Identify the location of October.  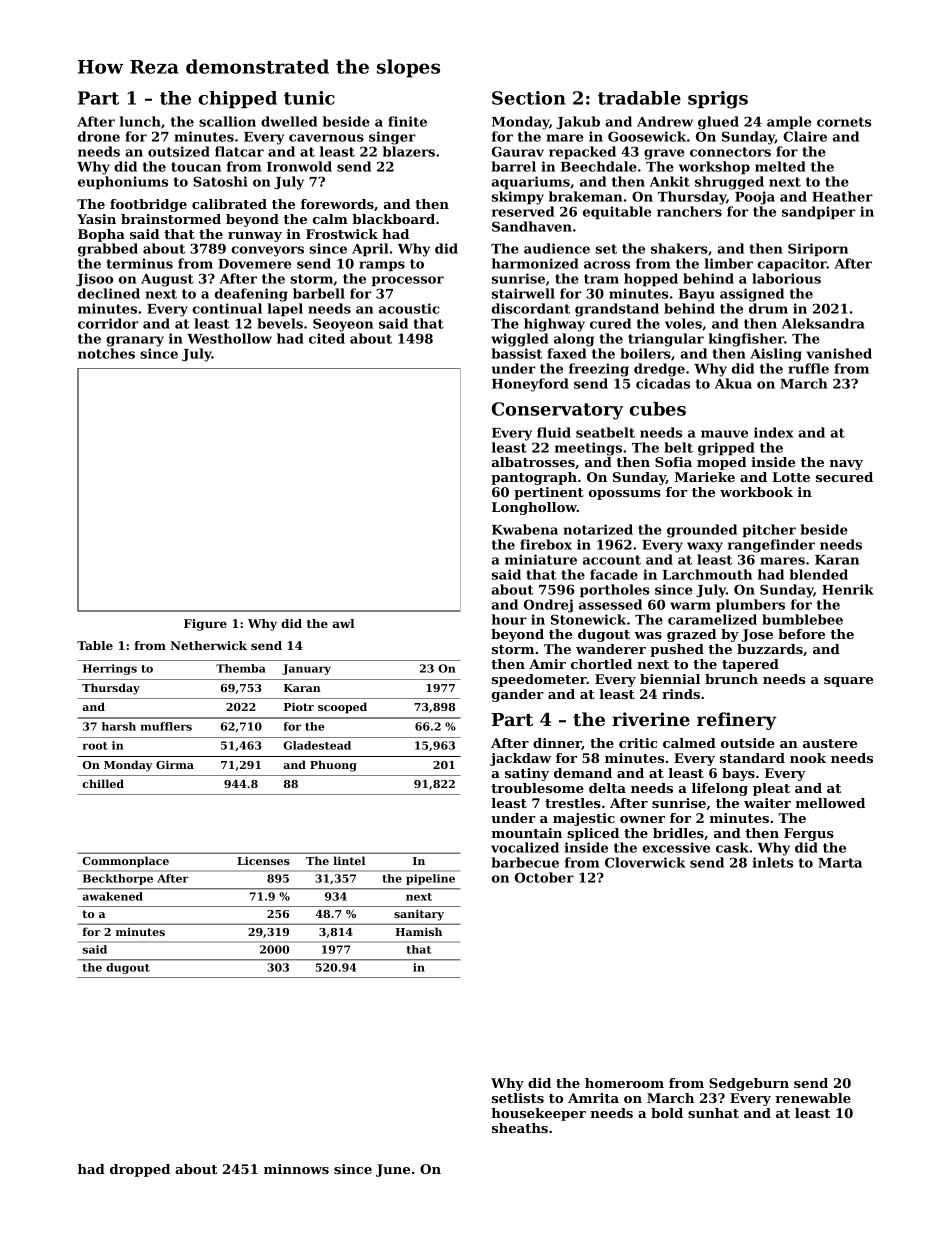
(544, 877).
